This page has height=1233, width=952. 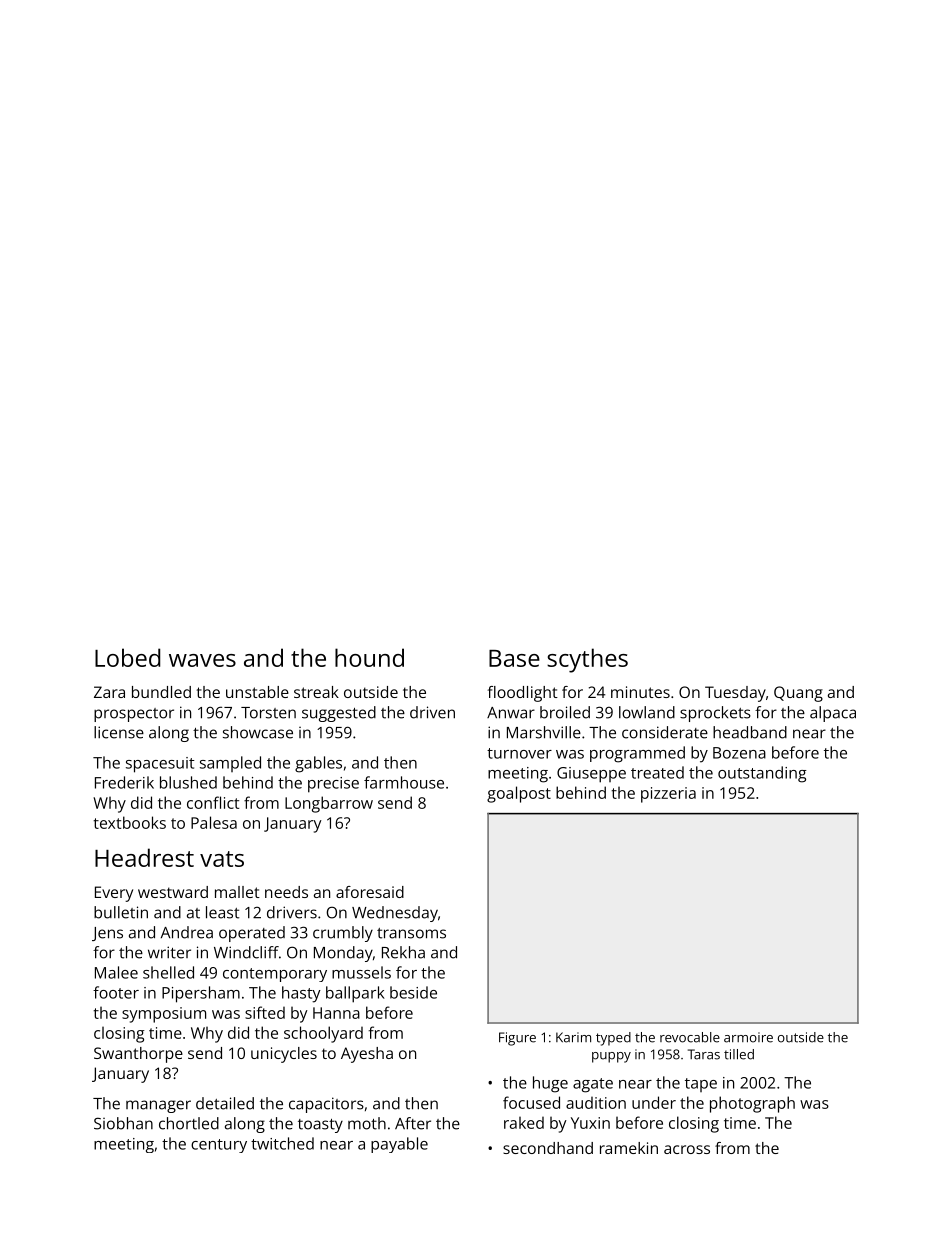 What do you see at coordinates (735, 694) in the page?
I see `Tuesday` at bounding box center [735, 694].
